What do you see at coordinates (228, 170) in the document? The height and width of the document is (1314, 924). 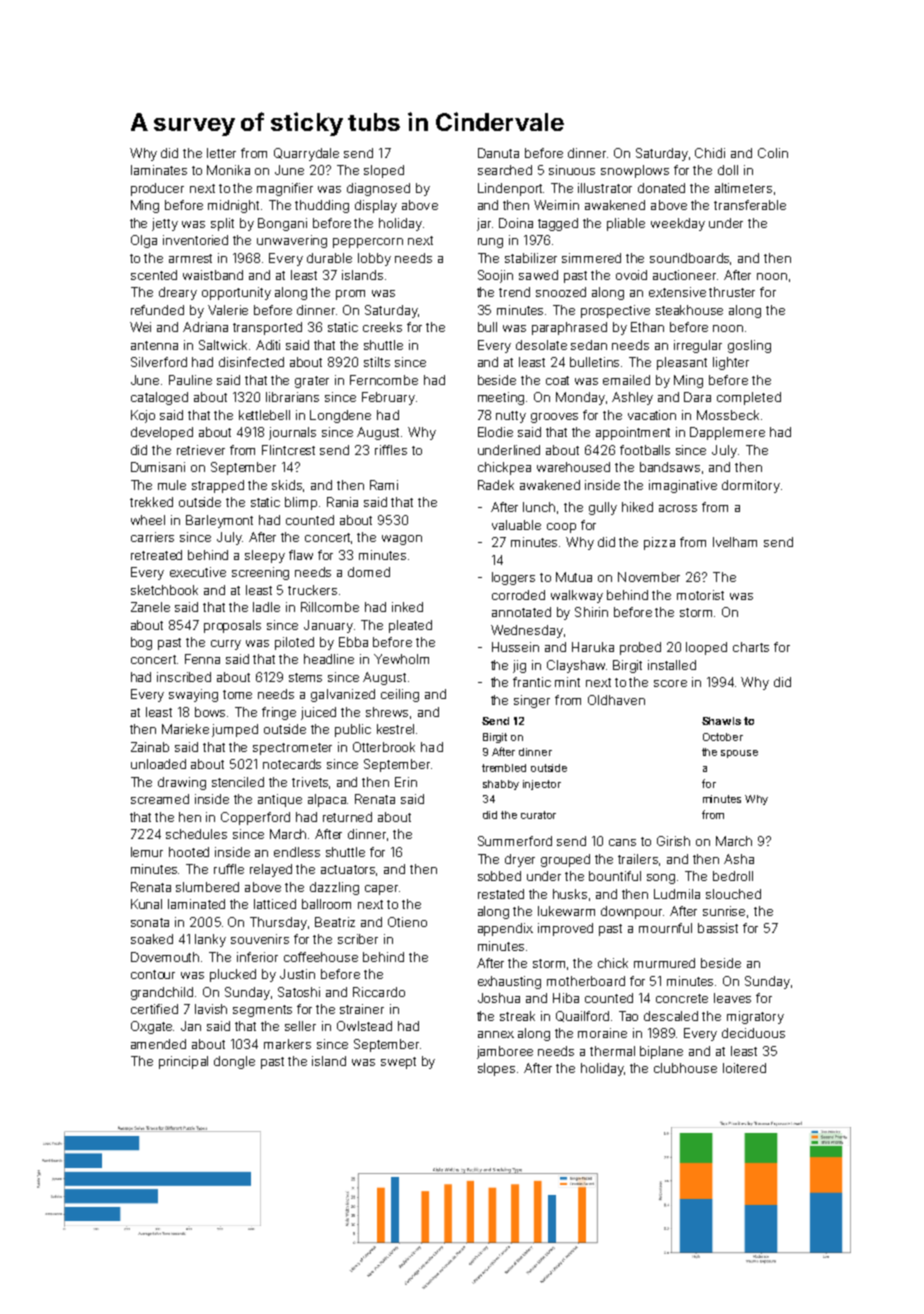 I see `Monika` at bounding box center [228, 170].
